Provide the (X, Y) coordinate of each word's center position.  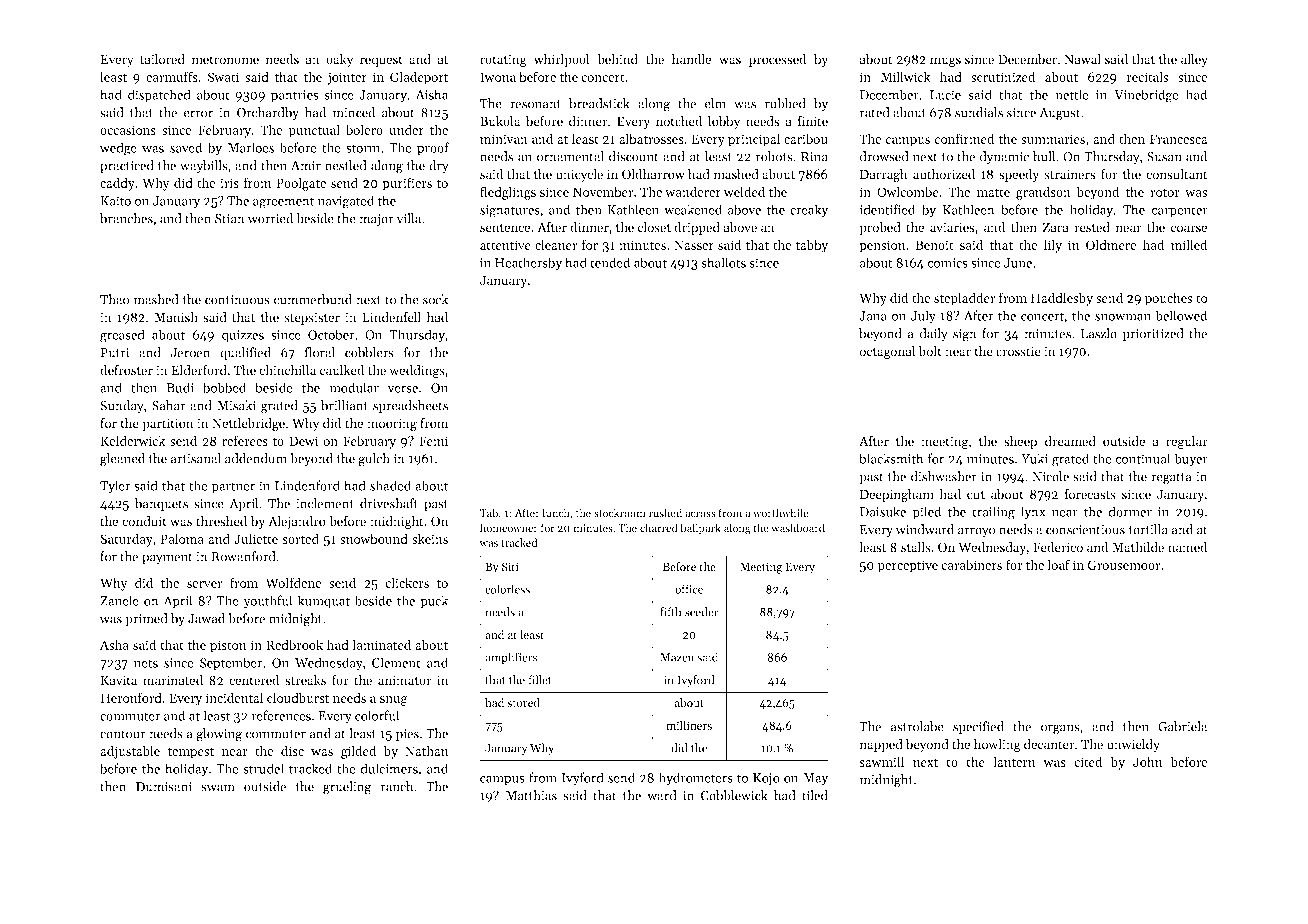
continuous (237, 300)
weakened (693, 209)
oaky (339, 60)
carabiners (971, 564)
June (1018, 263)
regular (1187, 442)
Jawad (206, 618)
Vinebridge (1146, 96)
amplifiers (511, 658)
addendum (256, 458)
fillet (540, 680)
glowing (219, 735)
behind (617, 59)
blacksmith (891, 458)
